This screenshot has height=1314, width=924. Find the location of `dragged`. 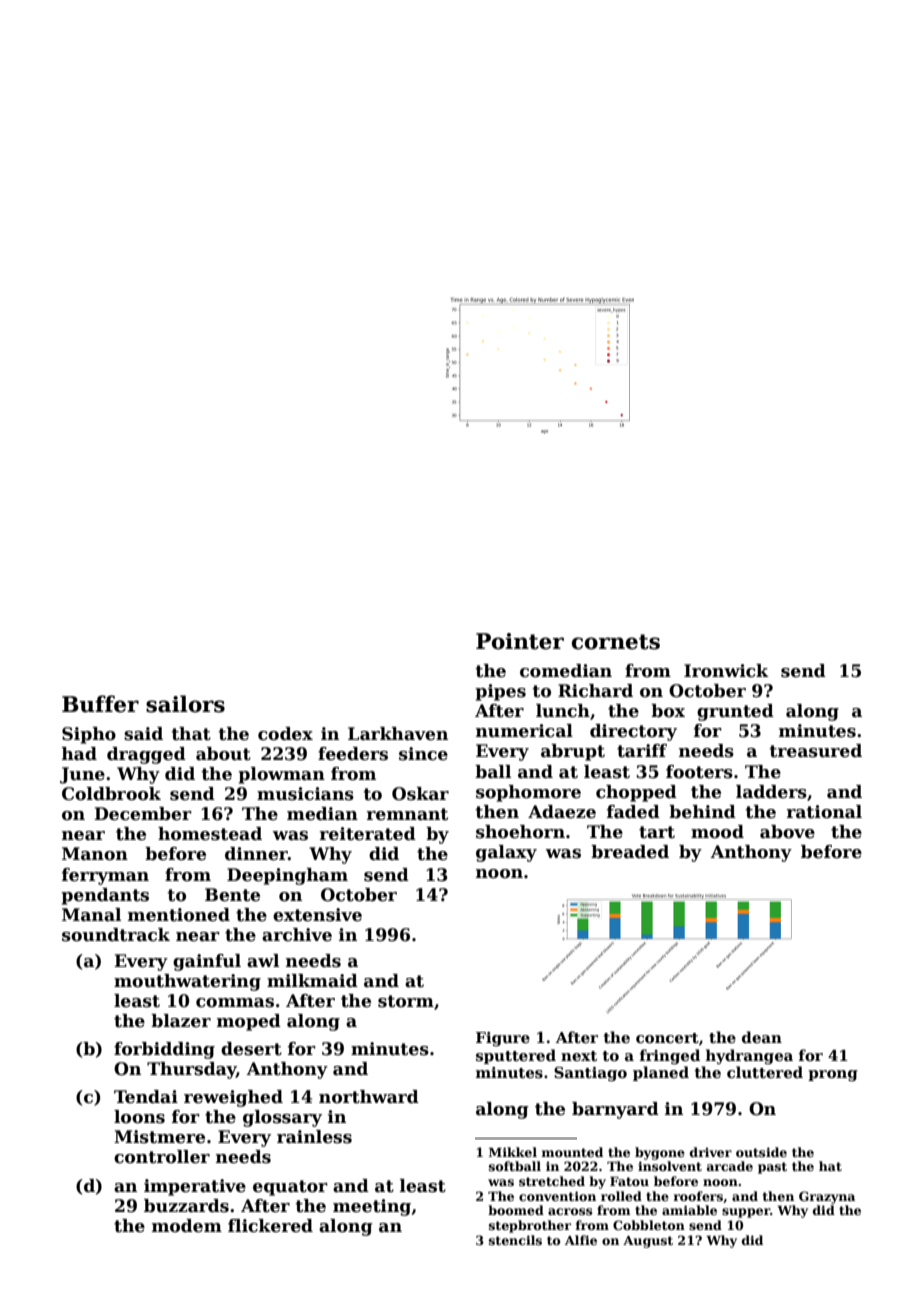

dragged is located at coordinates (146, 755).
